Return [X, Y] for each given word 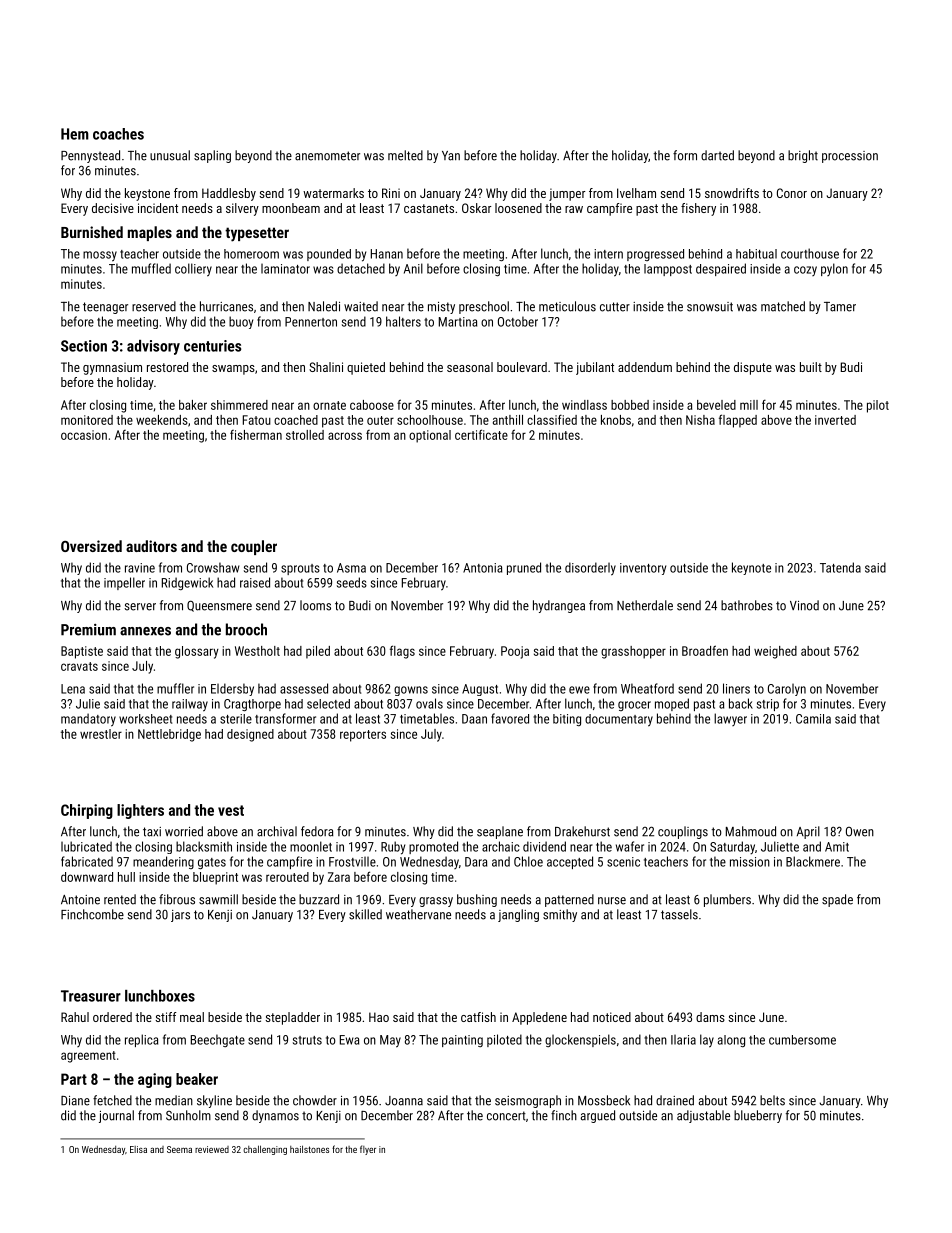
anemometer [327, 156]
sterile [236, 719]
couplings [683, 832]
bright [803, 156]
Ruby [393, 848]
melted [405, 155]
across [345, 436]
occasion [84, 435]
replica [141, 1040]
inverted [835, 420]
